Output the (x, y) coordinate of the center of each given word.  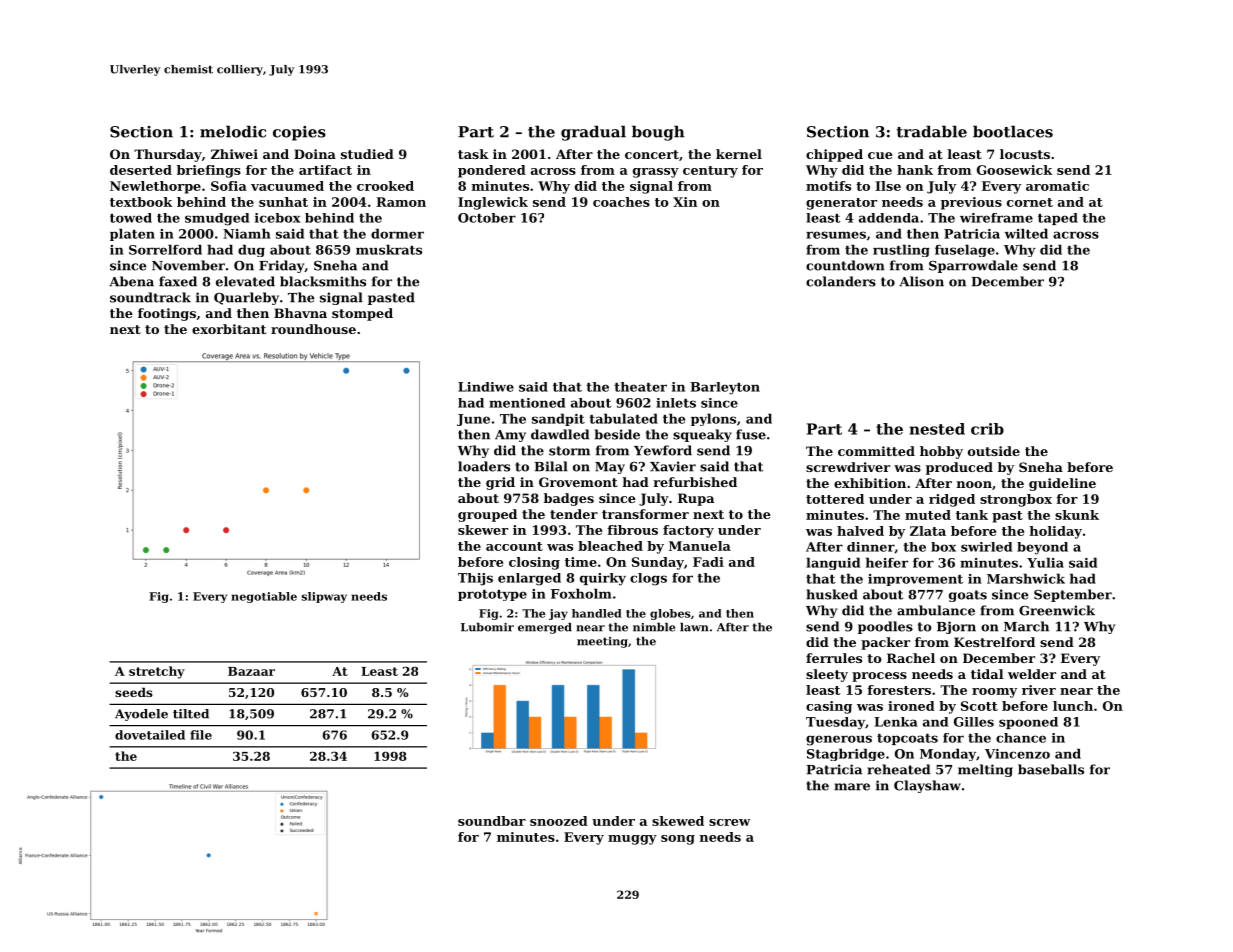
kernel (739, 154)
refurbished (695, 482)
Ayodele (141, 715)
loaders (484, 466)
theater (640, 387)
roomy (994, 693)
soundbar (492, 821)
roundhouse (313, 329)
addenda (889, 218)
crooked (385, 186)
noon (974, 484)
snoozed (559, 821)
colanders (841, 281)
